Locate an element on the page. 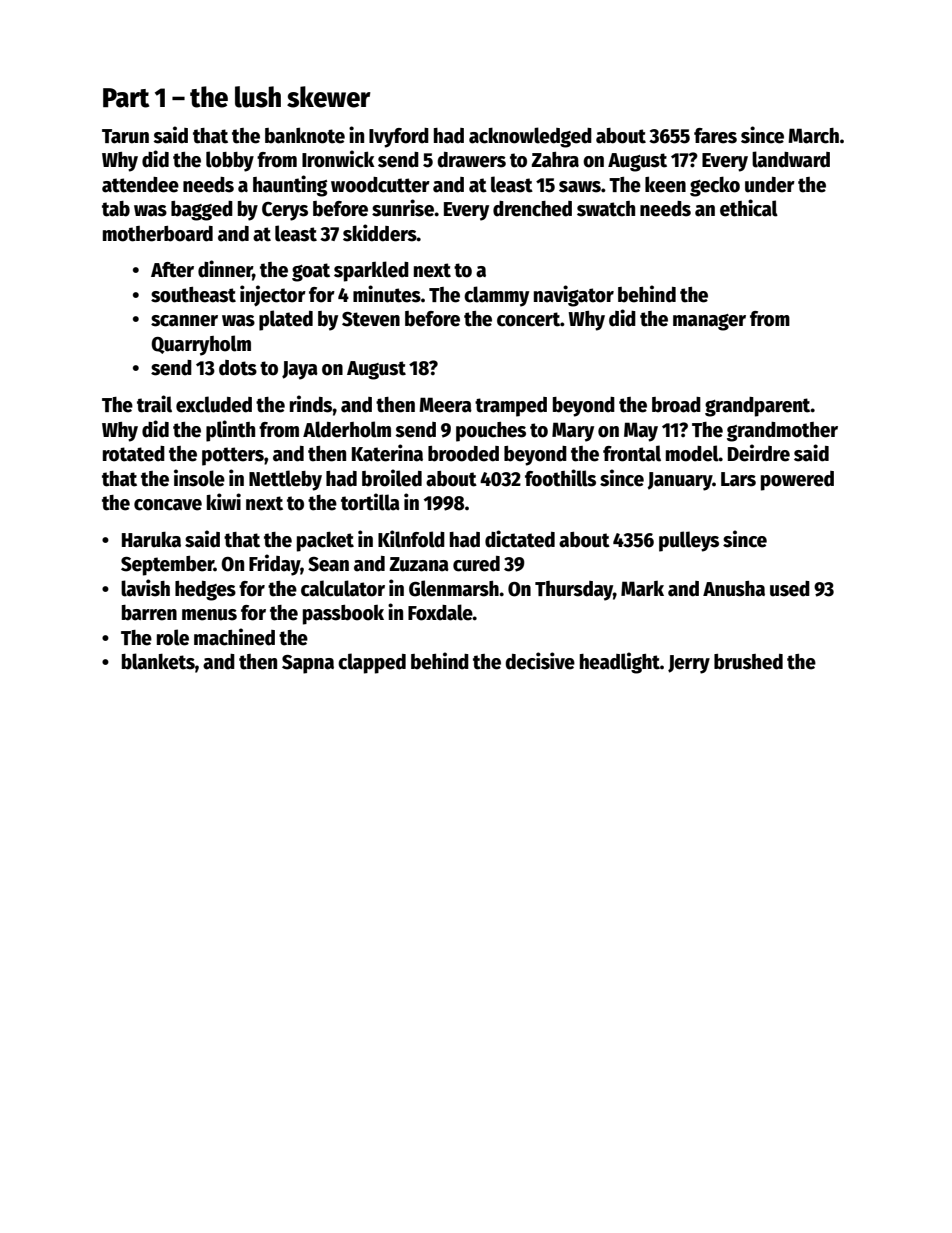 This image has height=1233, width=952. rotated is located at coordinates (134, 454).
